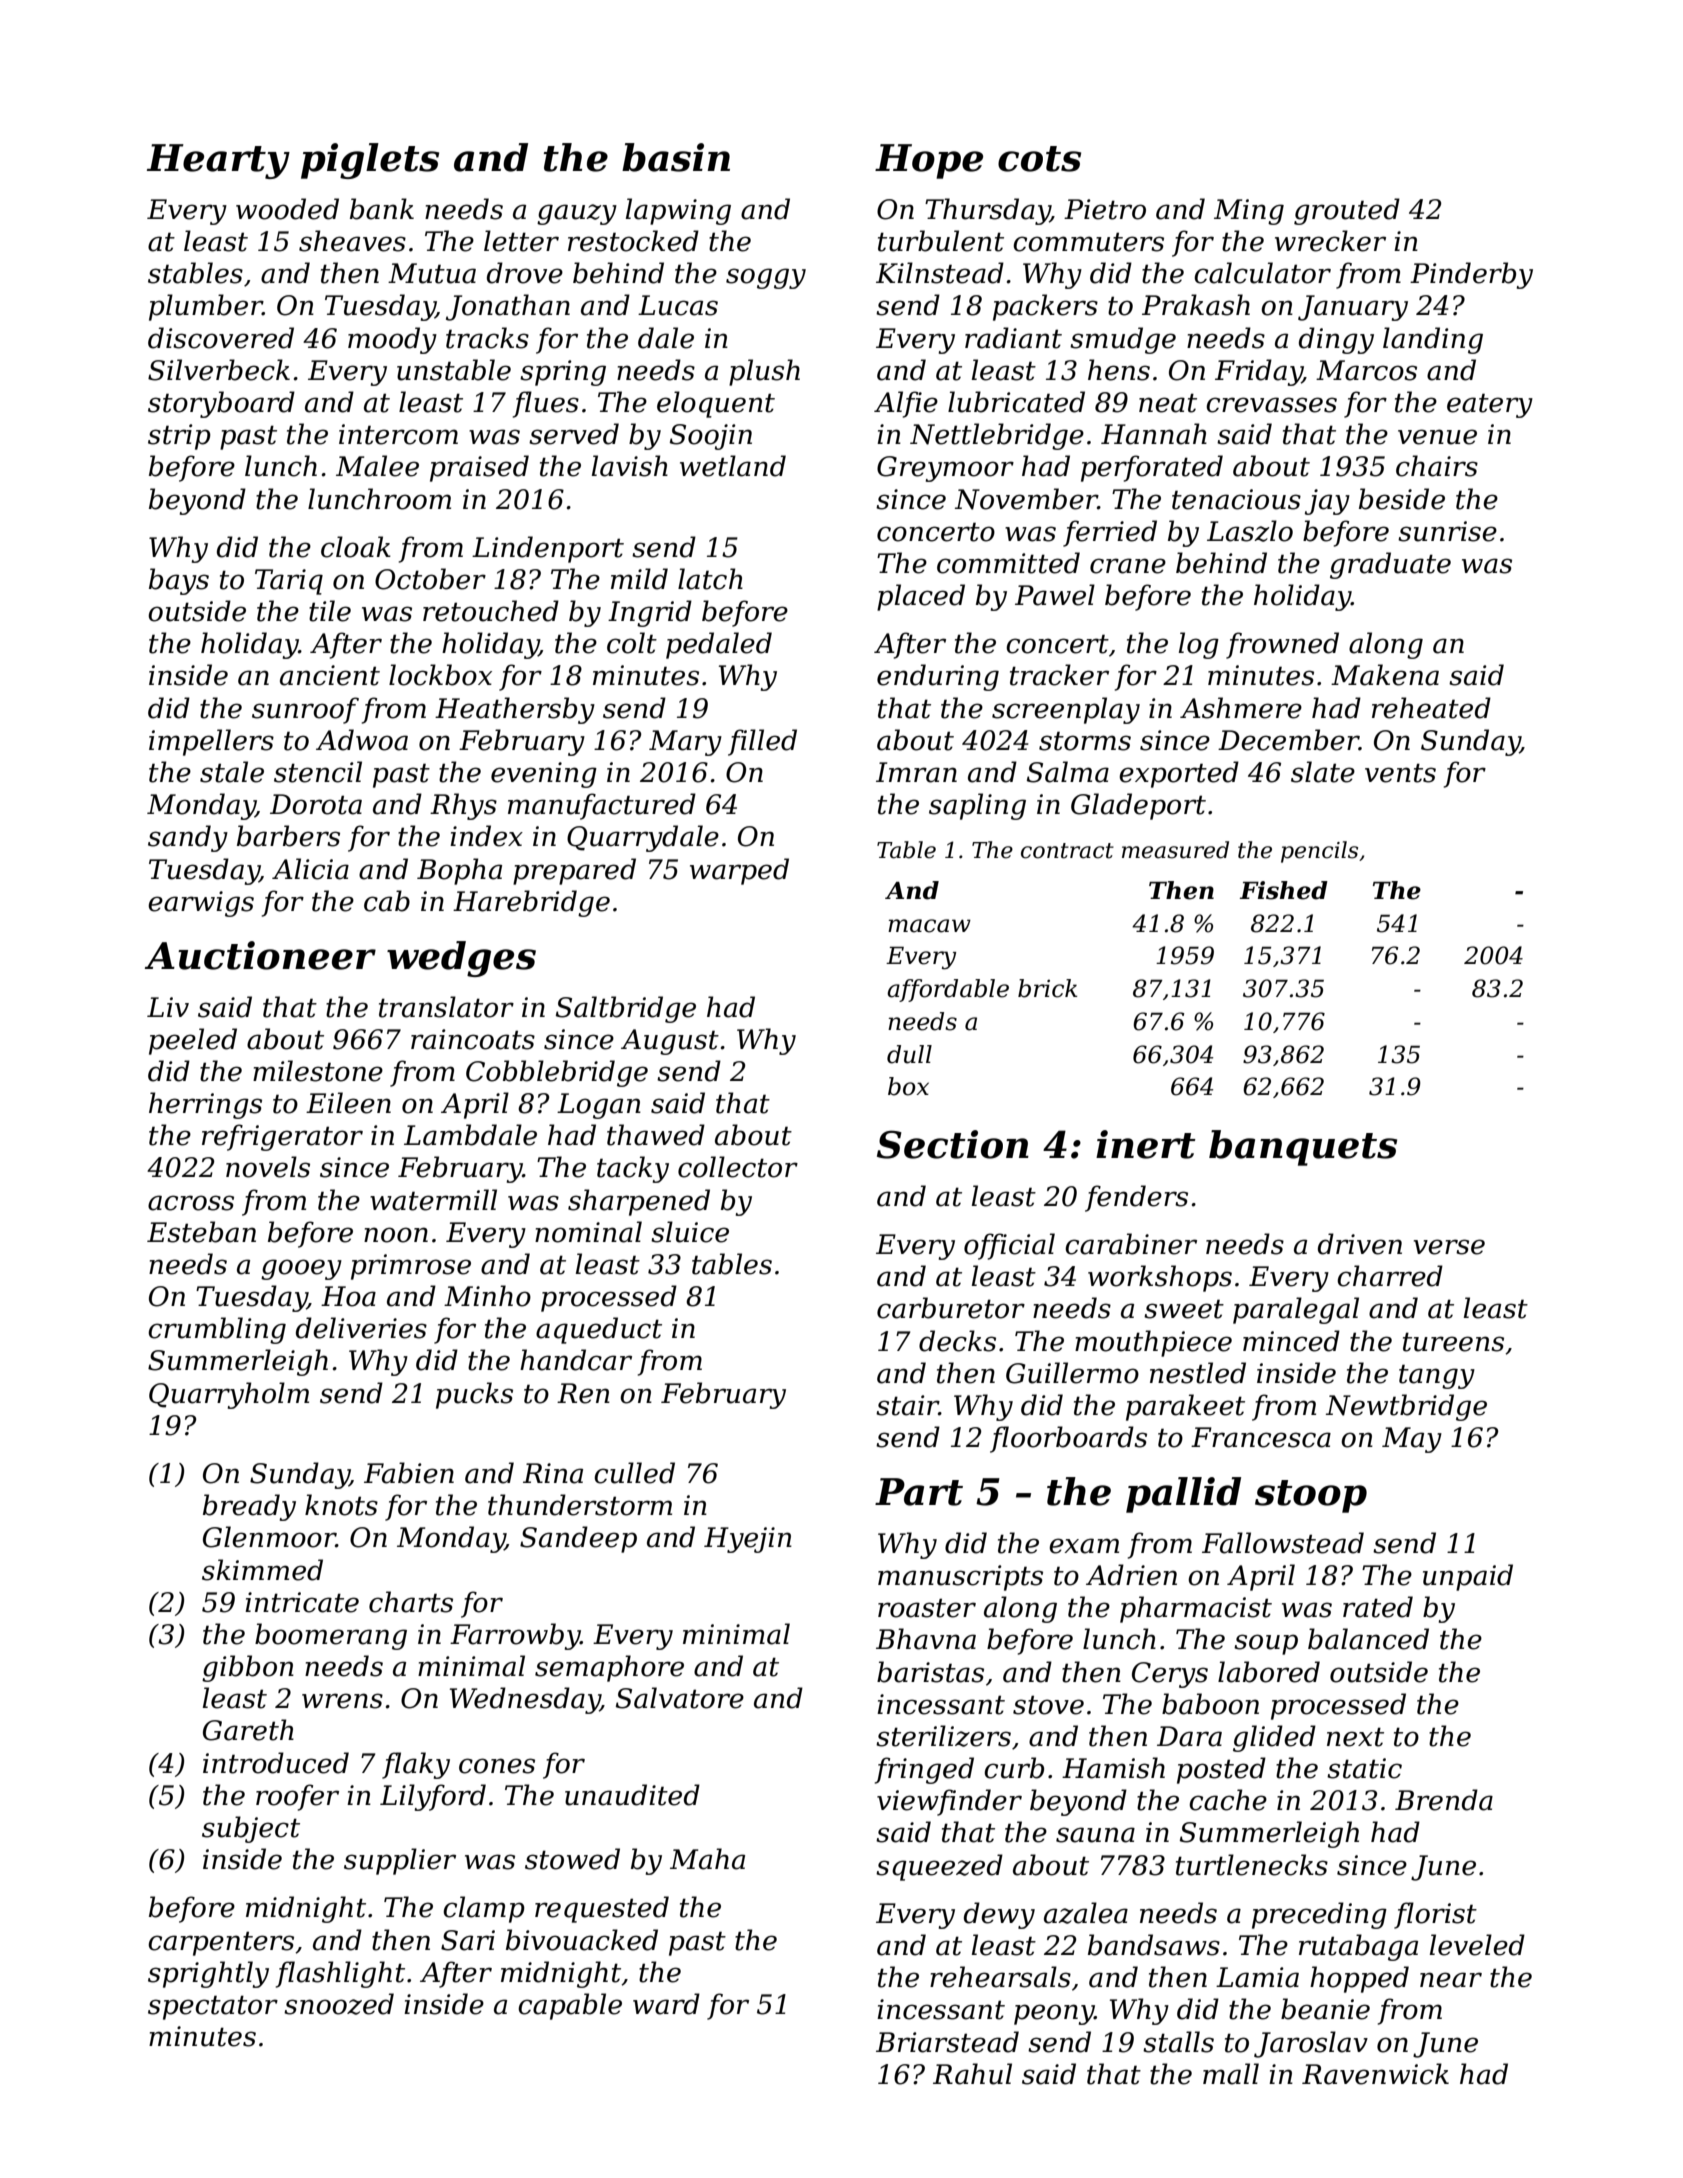 The height and width of the page is (2178, 1683). Describe the element at coordinates (1282, 645) in the page. I see `frowned` at that location.
